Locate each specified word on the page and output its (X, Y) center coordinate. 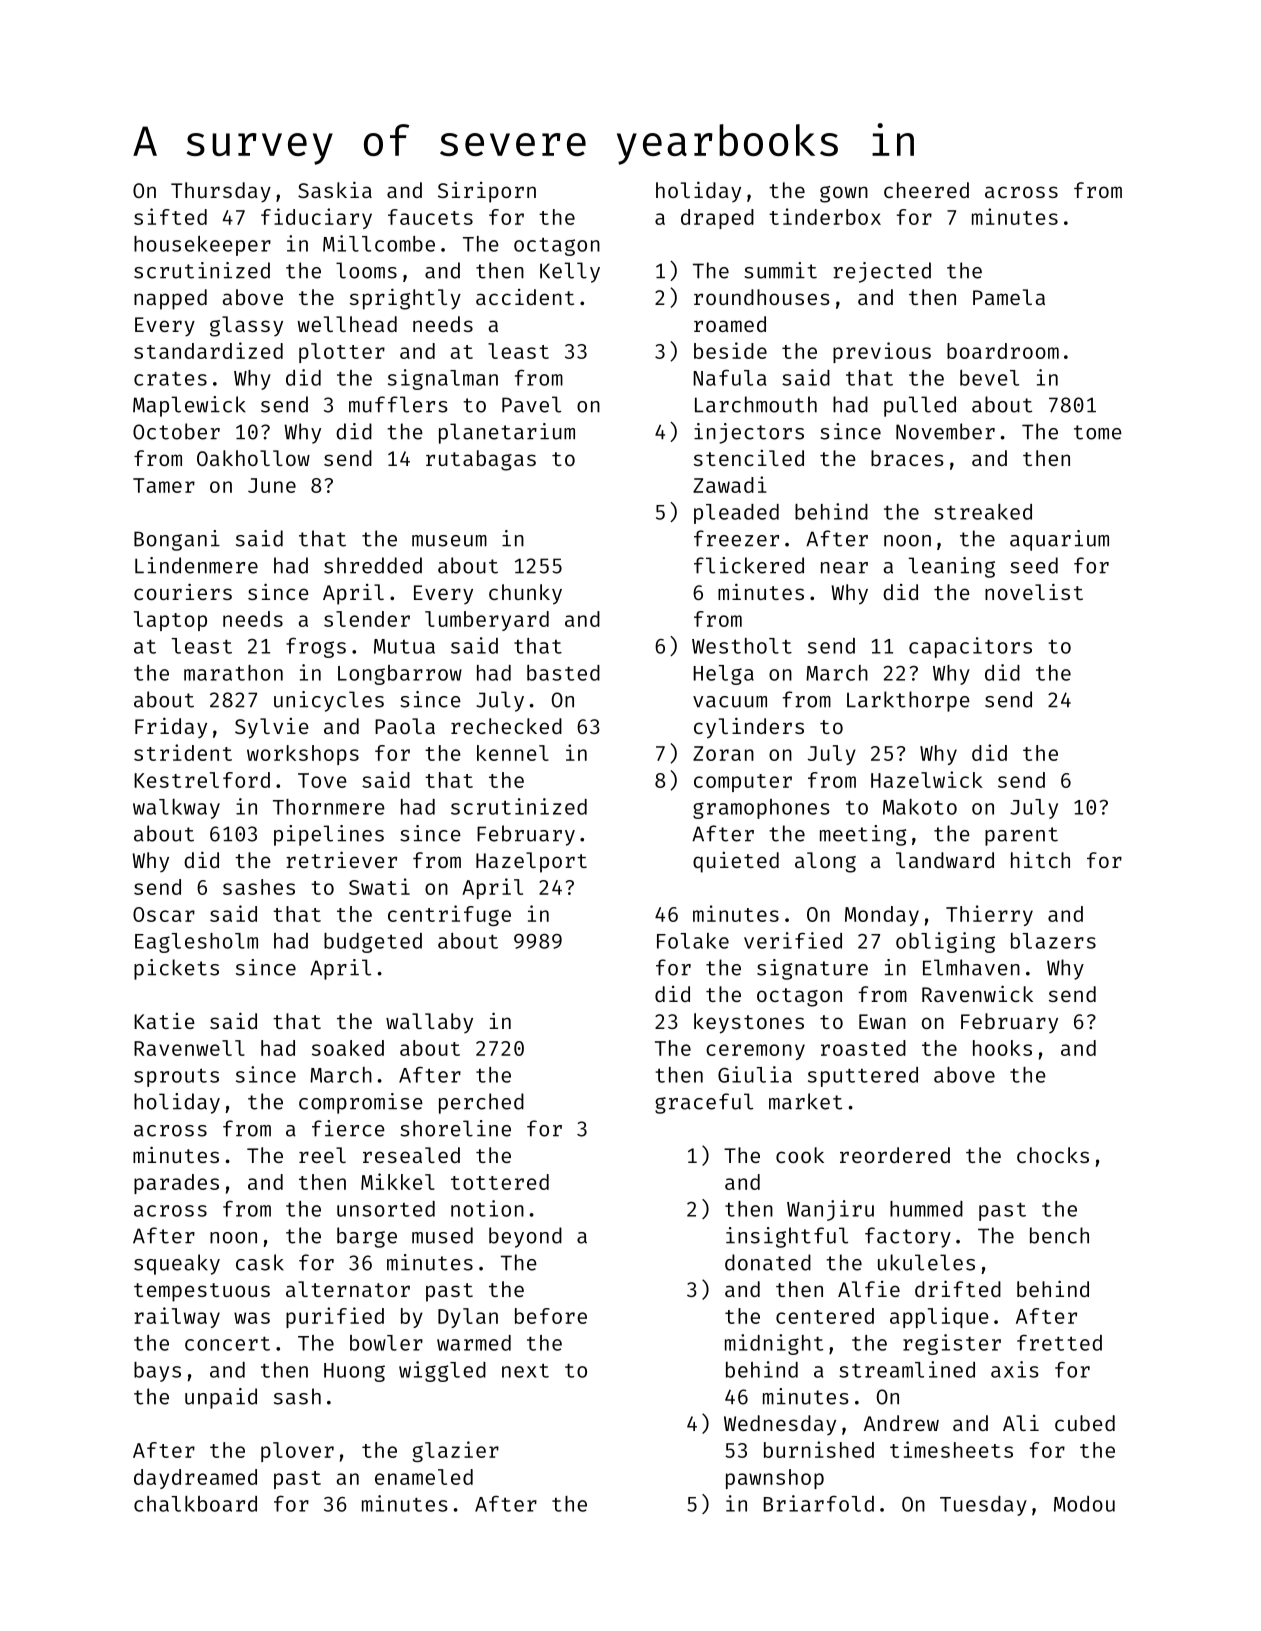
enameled (424, 1477)
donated (768, 1262)
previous (882, 352)
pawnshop (775, 1479)
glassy (246, 326)
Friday (171, 727)
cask (260, 1262)
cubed (1085, 1423)
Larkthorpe (908, 701)
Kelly (570, 272)
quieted (736, 862)
